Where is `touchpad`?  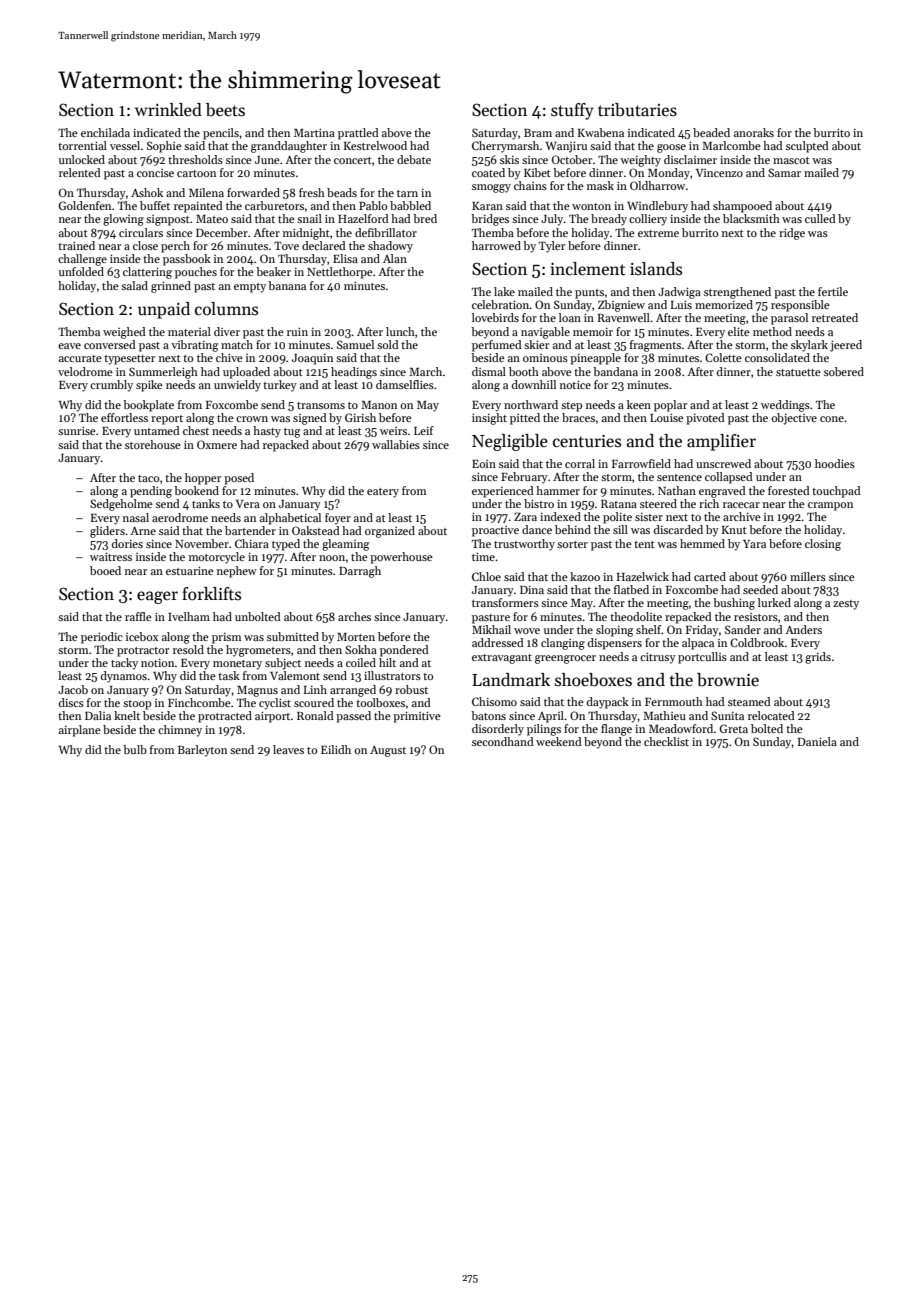
touchpad is located at coordinates (836, 492).
